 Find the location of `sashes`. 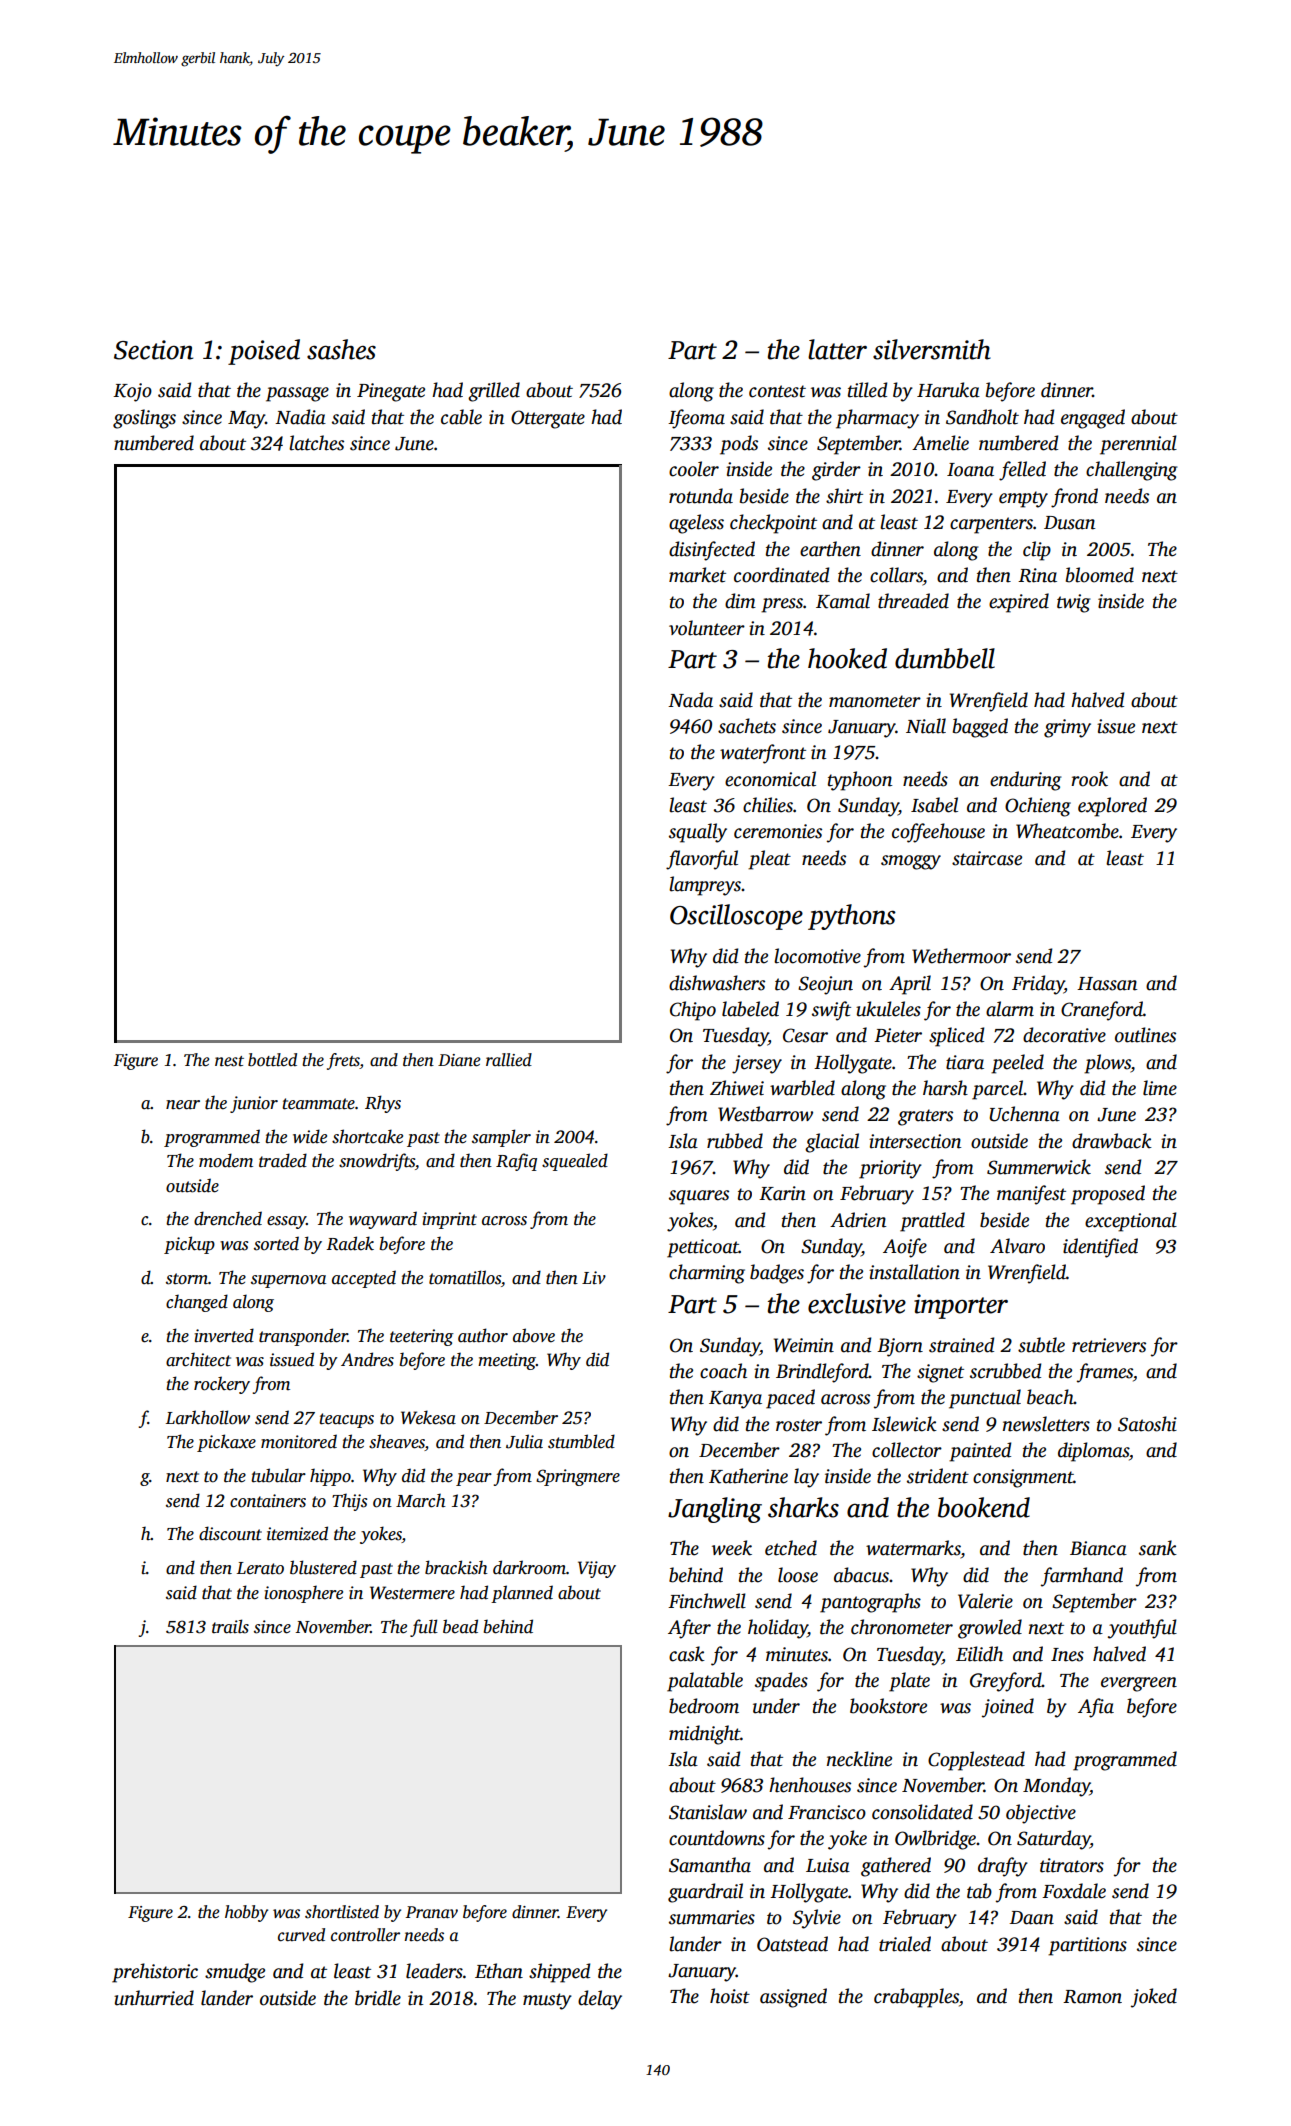

sashes is located at coordinates (341, 349).
